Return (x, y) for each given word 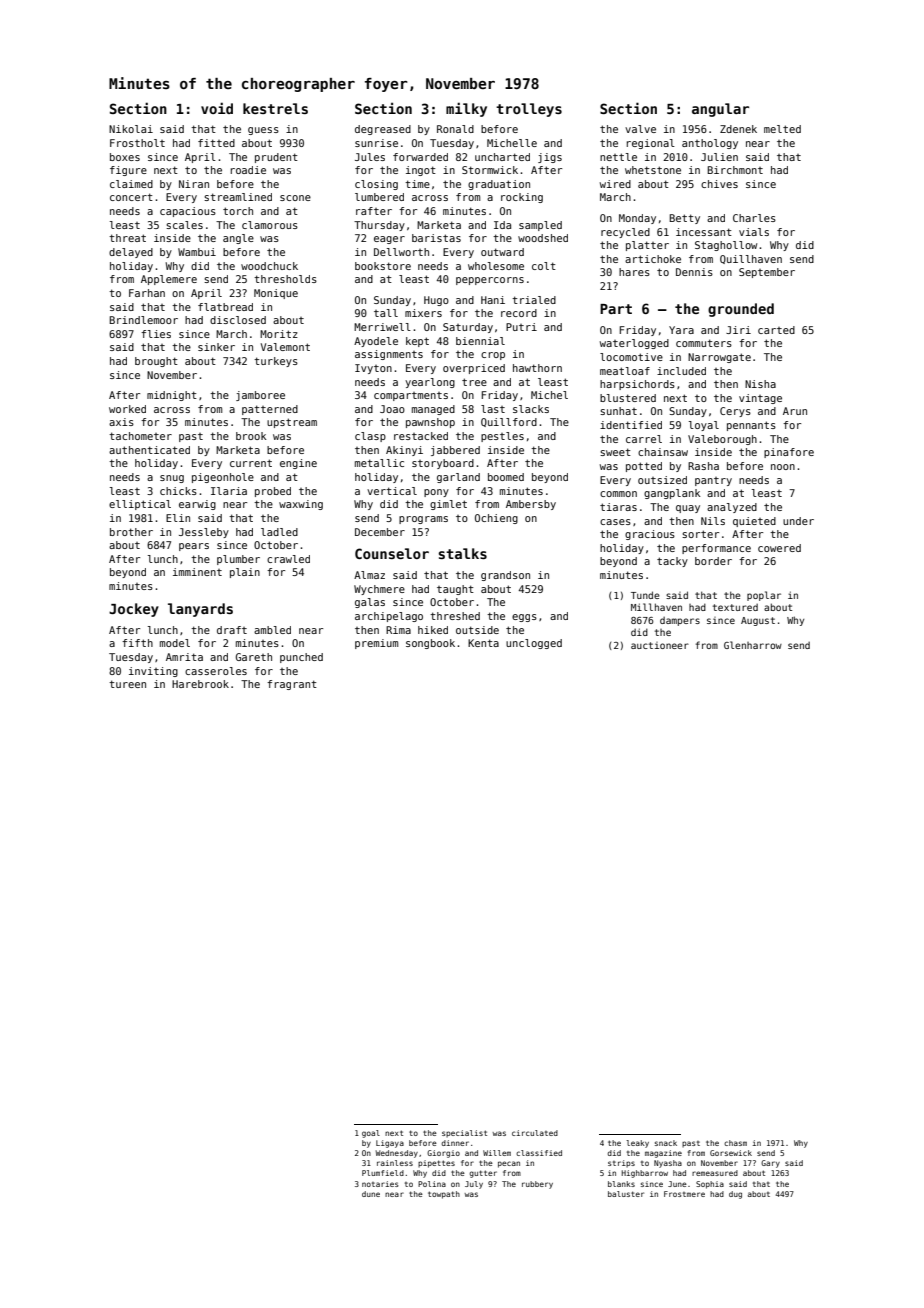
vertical (392, 491)
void (217, 108)
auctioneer (660, 645)
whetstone (653, 170)
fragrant (292, 685)
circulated (535, 1133)
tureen (127, 684)
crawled (288, 559)
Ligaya (390, 1144)
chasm (735, 1143)
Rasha (703, 466)
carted (776, 330)
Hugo (436, 301)
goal (371, 1134)
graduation (499, 185)
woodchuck (269, 266)
